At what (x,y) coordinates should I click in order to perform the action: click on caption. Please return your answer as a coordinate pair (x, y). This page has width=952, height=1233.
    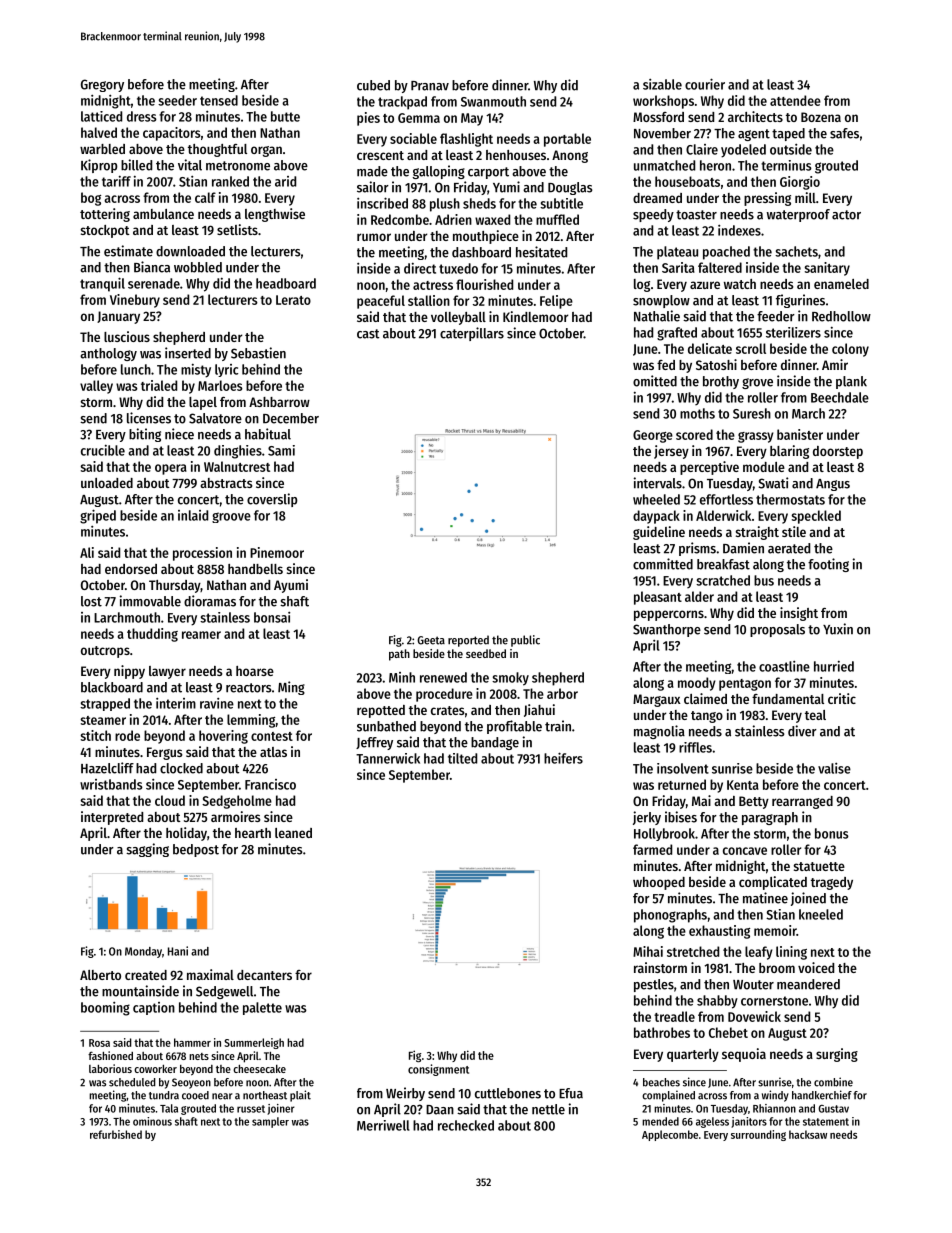
    Looking at the image, I should click on (154, 1008).
